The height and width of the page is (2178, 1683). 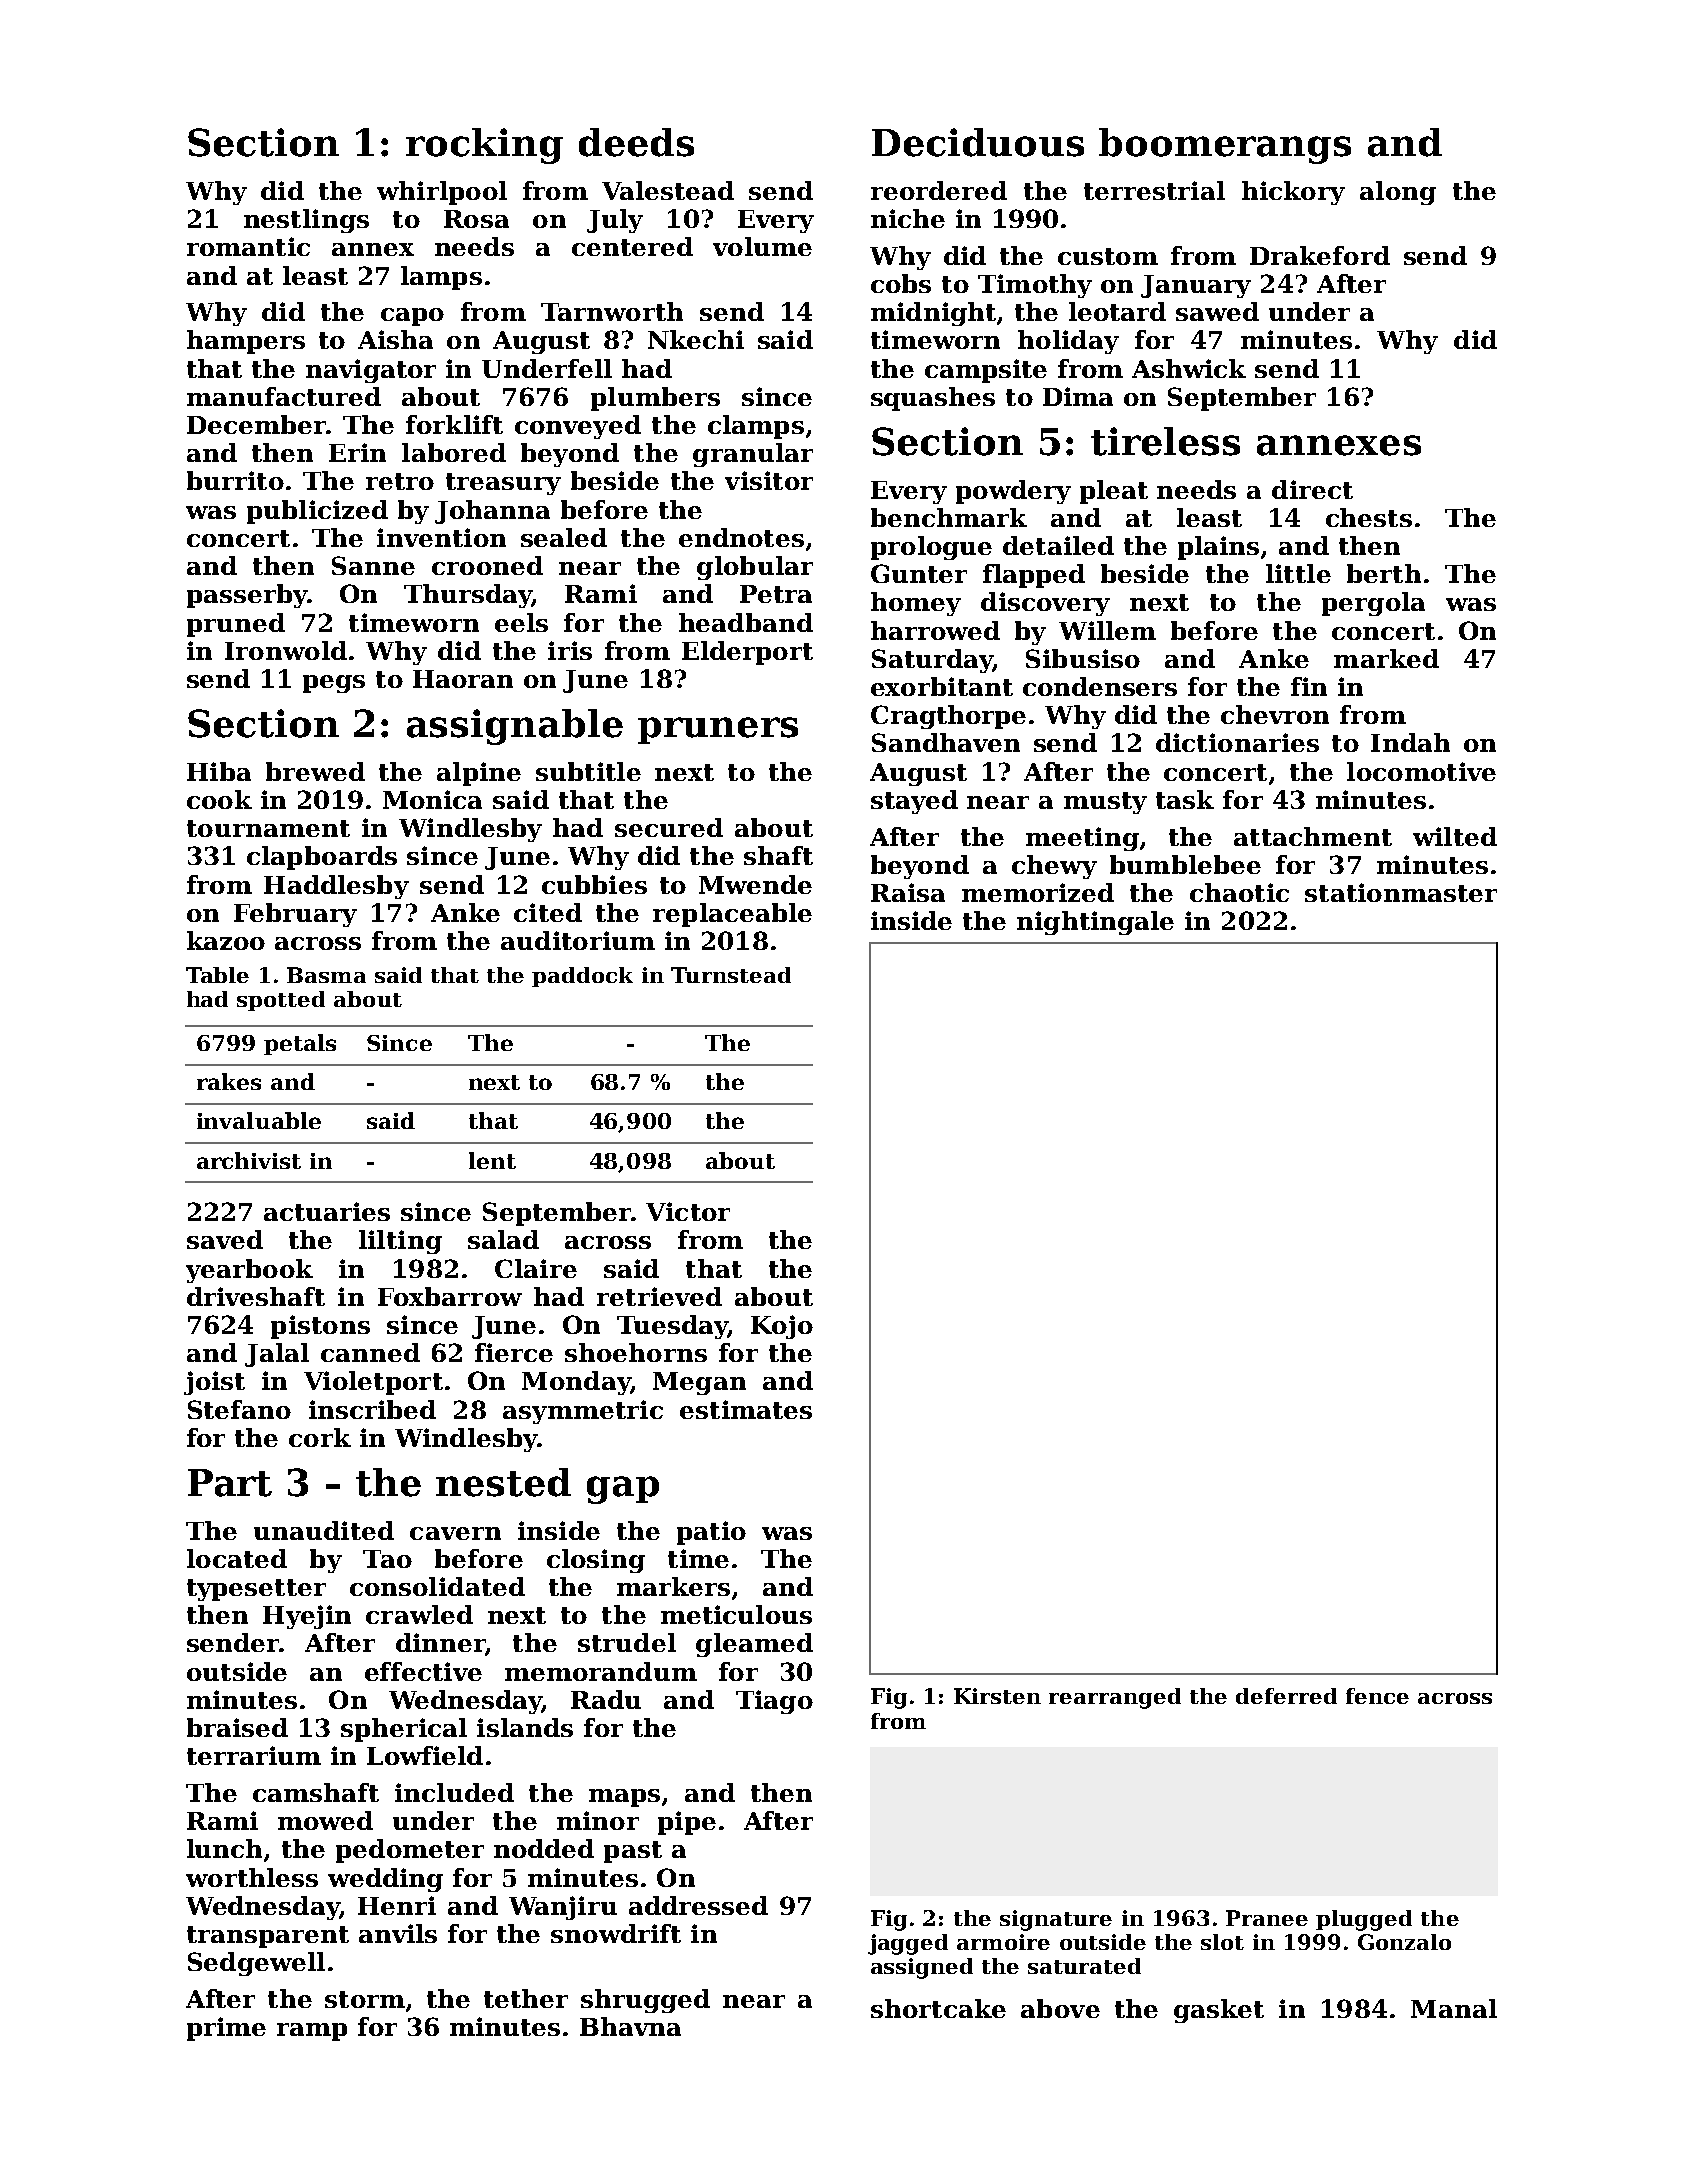 What do you see at coordinates (978, 142) in the page?
I see `Deciduous` at bounding box center [978, 142].
